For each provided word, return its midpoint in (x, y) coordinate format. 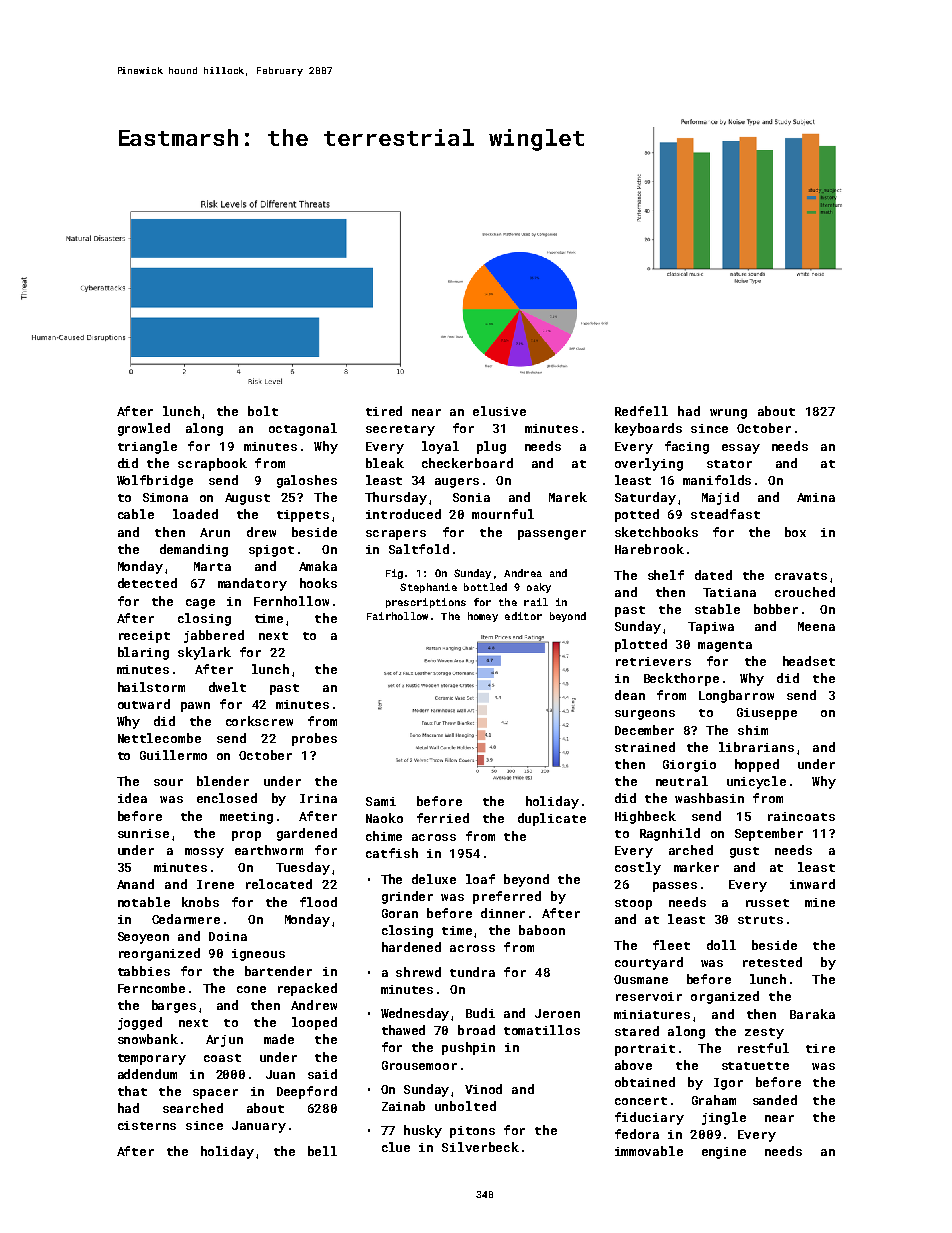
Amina (816, 497)
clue (396, 1147)
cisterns (147, 1125)
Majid (720, 498)
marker (696, 867)
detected (147, 583)
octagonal (303, 429)
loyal (440, 447)
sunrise (143, 833)
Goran (400, 913)
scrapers (396, 535)
